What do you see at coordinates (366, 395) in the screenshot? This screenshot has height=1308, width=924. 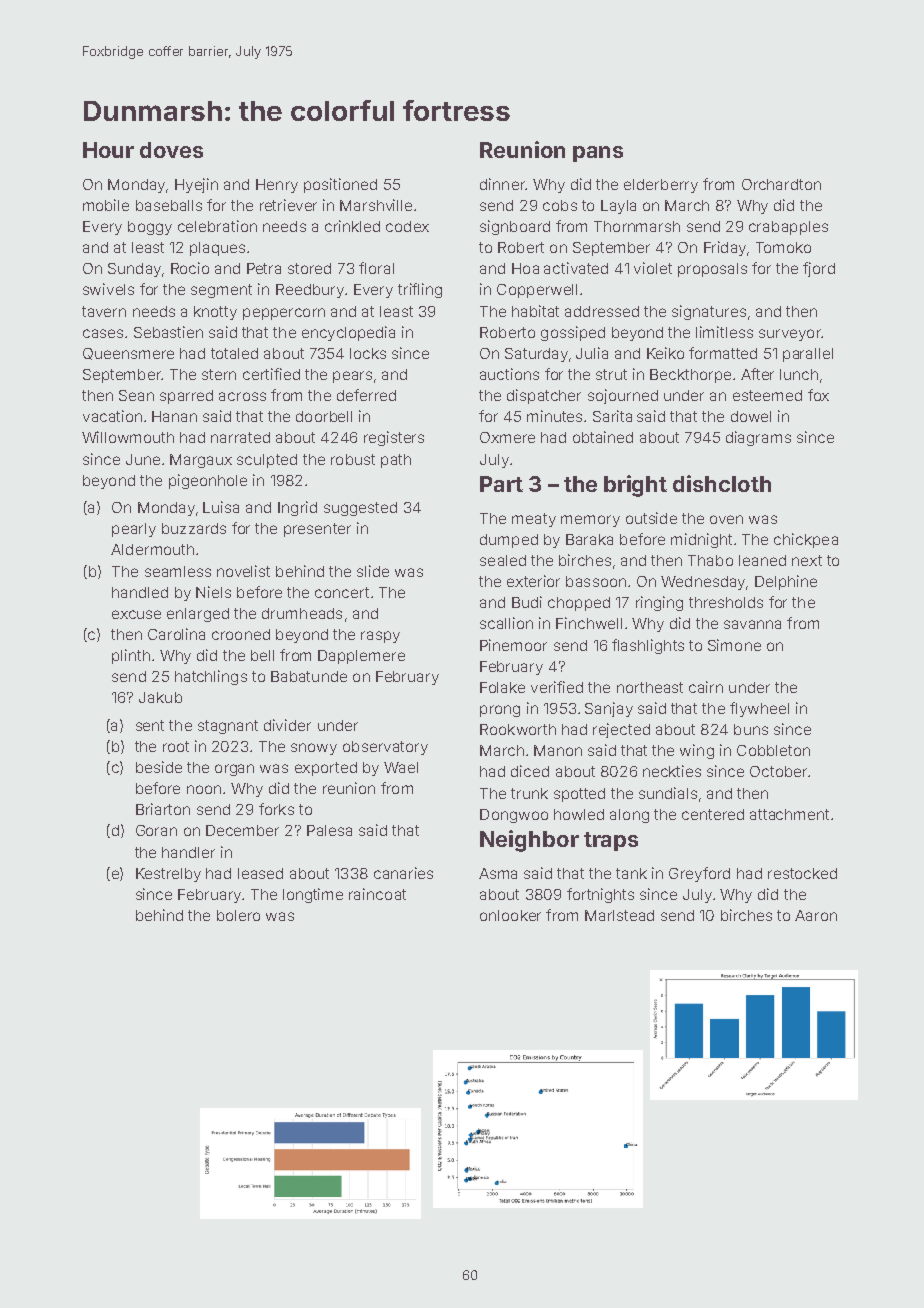 I see `deferred` at bounding box center [366, 395].
